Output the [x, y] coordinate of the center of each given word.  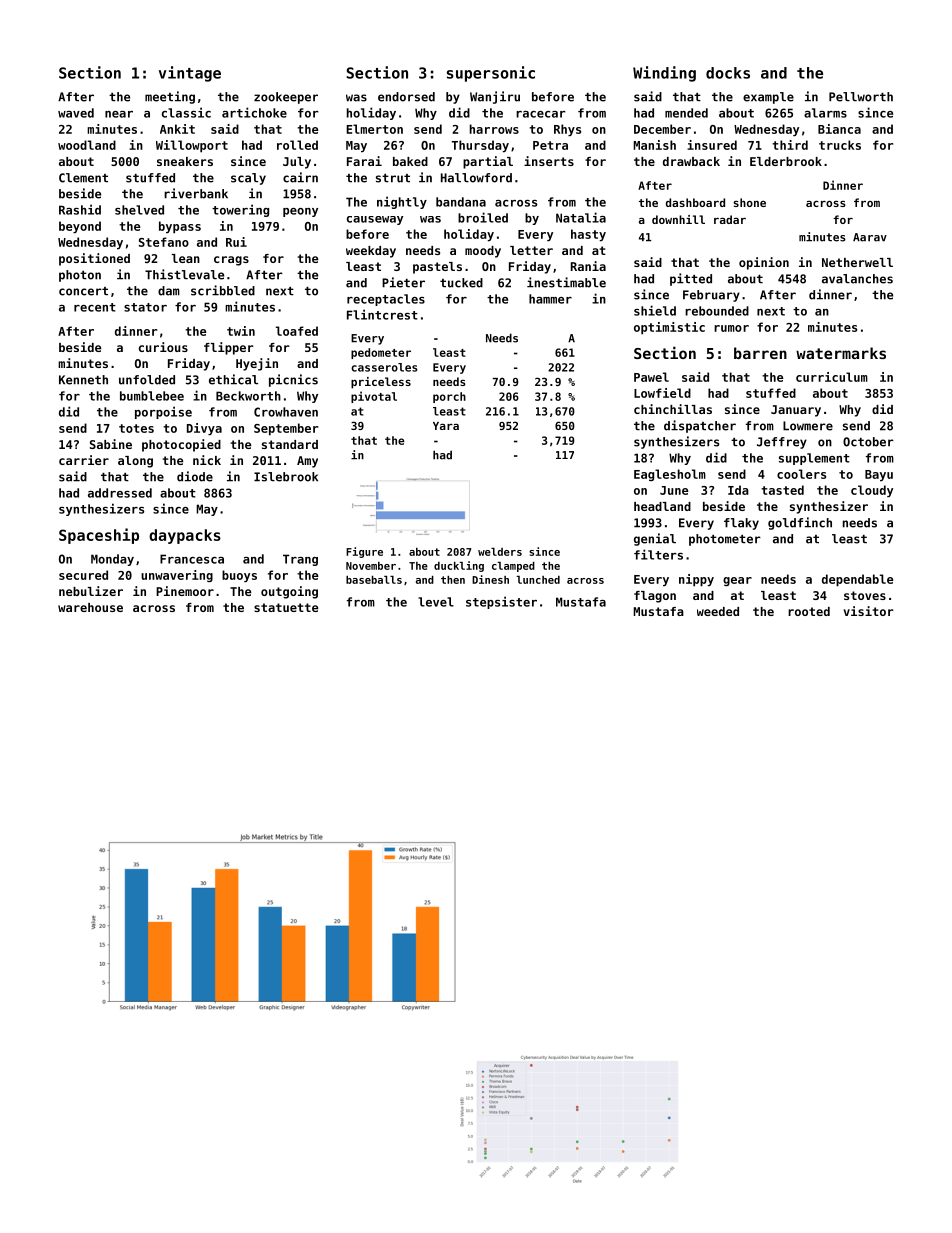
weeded [718, 611]
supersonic [491, 74]
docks [728, 73]
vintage [190, 74]
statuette [286, 607]
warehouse [90, 607]
